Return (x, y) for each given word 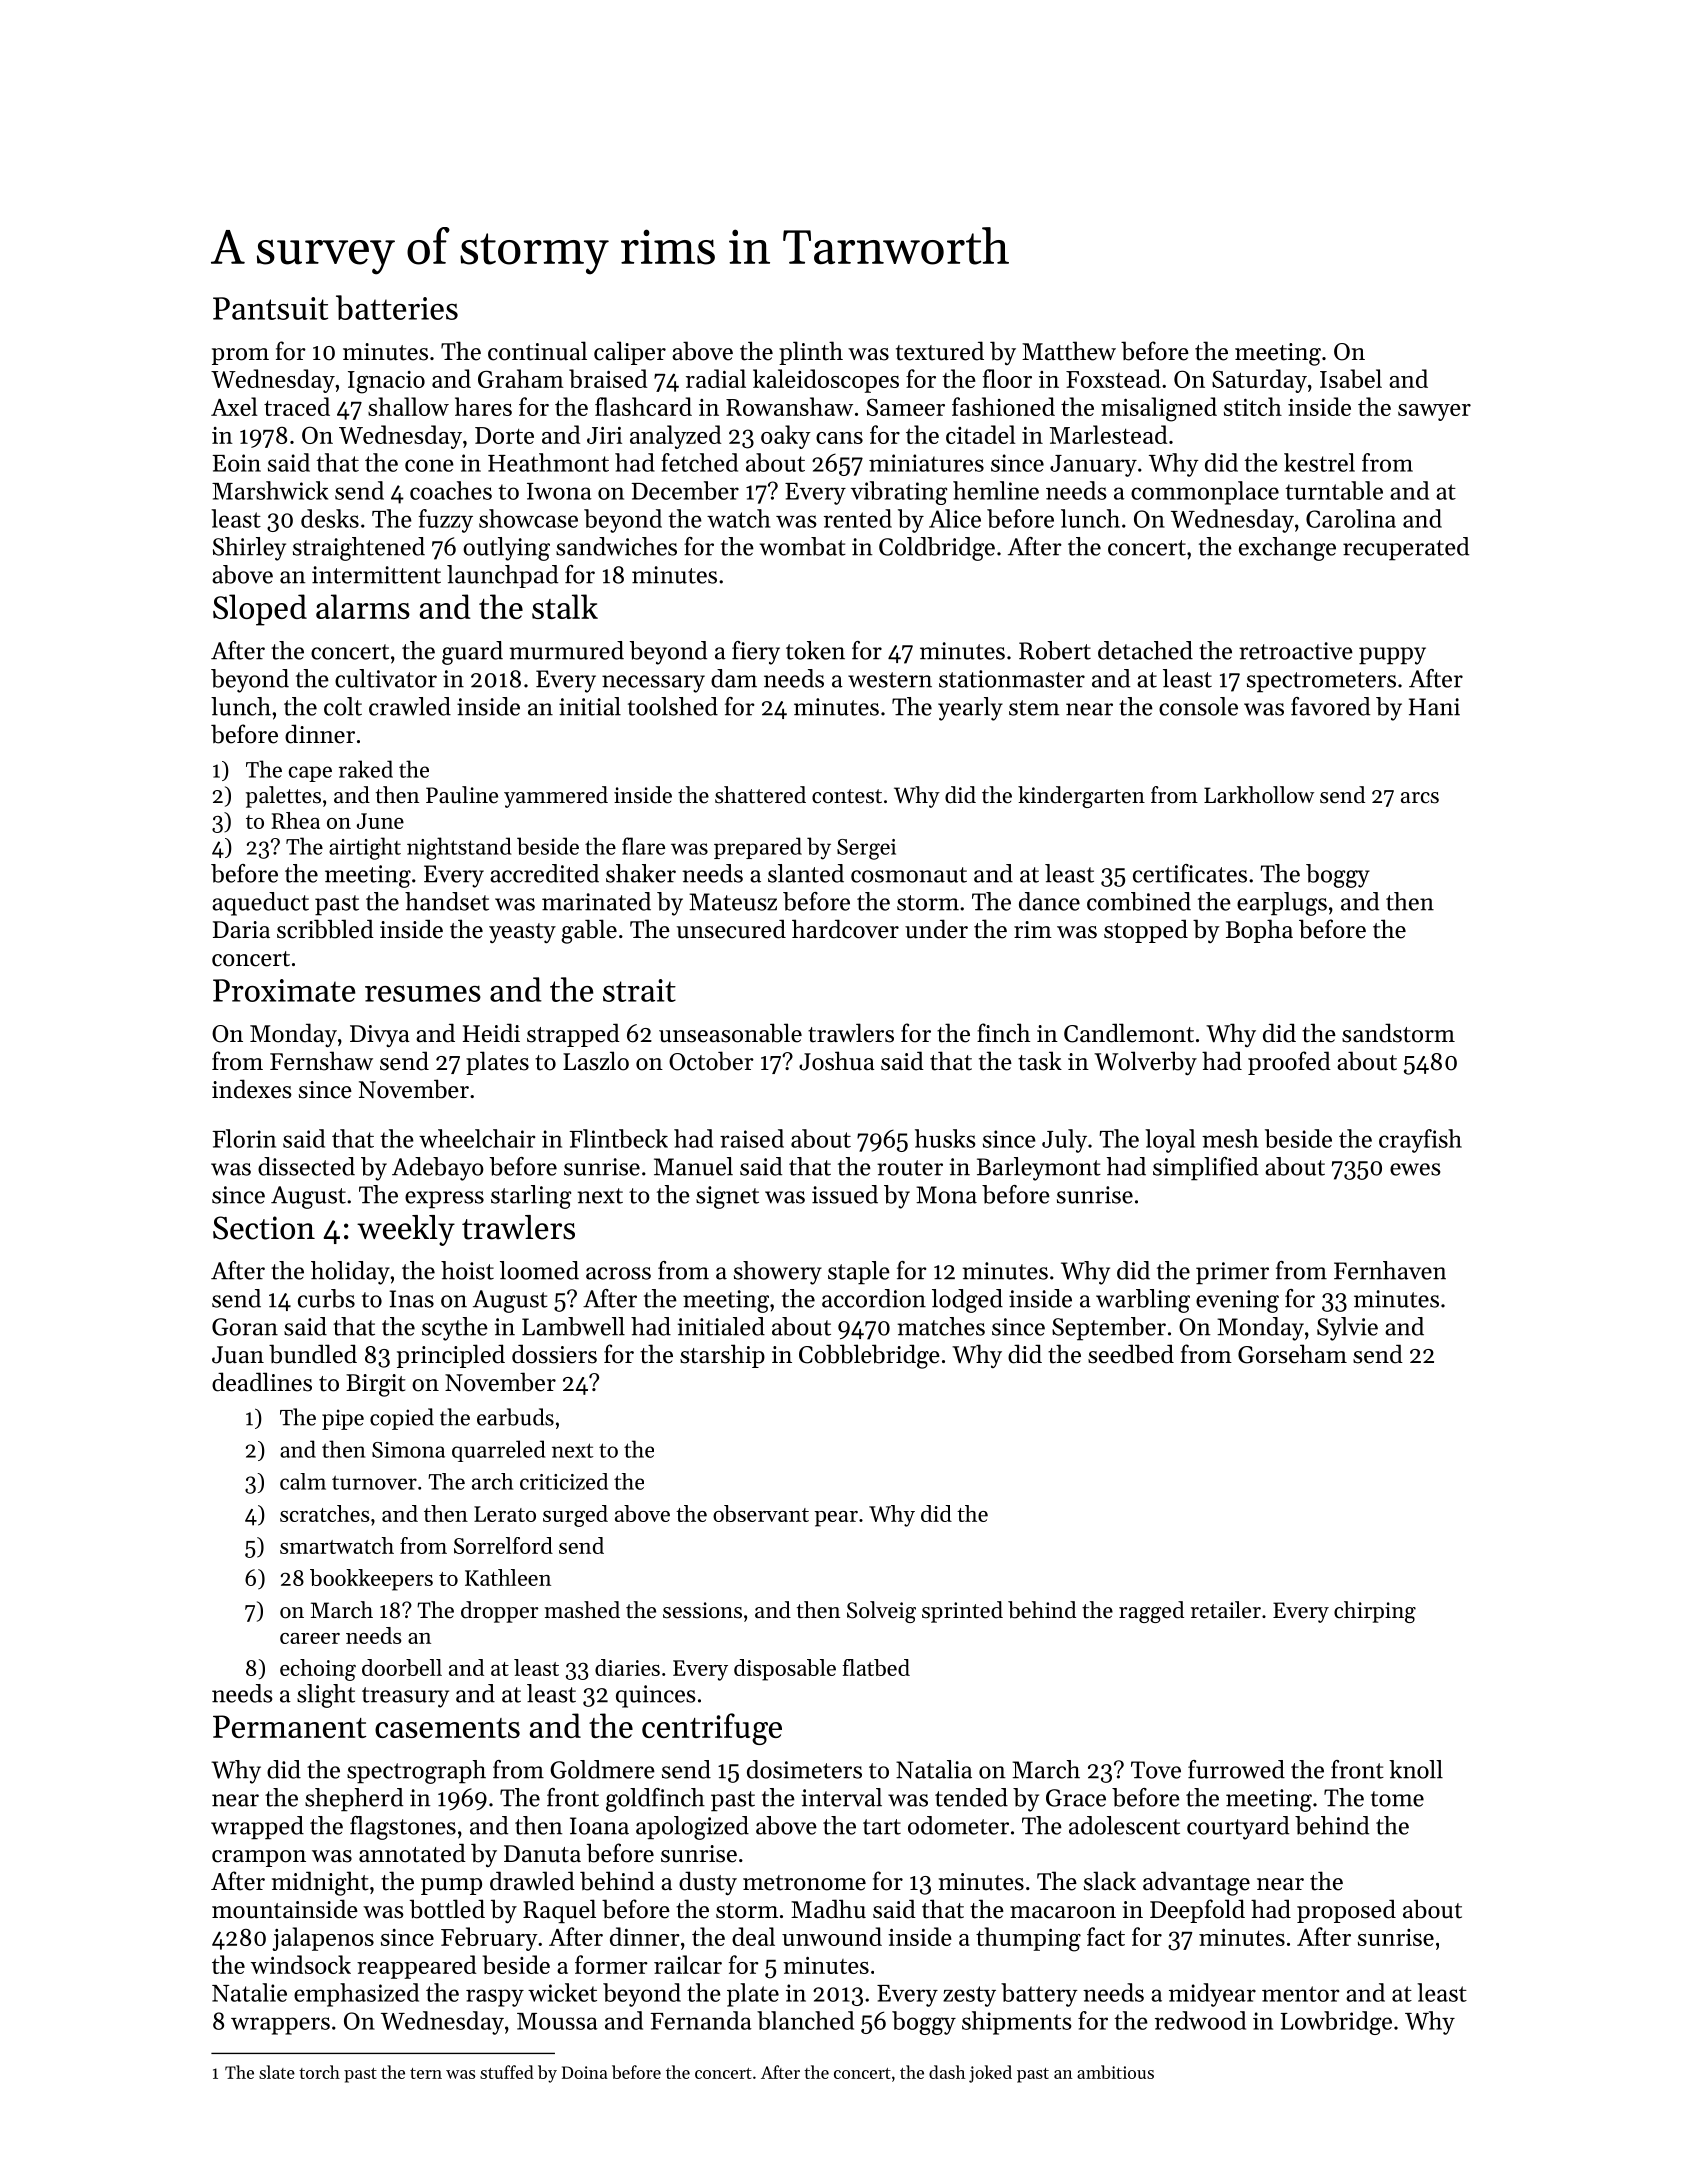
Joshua (837, 1061)
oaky (786, 437)
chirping (1375, 1612)
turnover (374, 1483)
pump (451, 1886)
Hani (1434, 707)
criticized (564, 1481)
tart (882, 1827)
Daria (241, 929)
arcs (1420, 798)
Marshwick (270, 490)
